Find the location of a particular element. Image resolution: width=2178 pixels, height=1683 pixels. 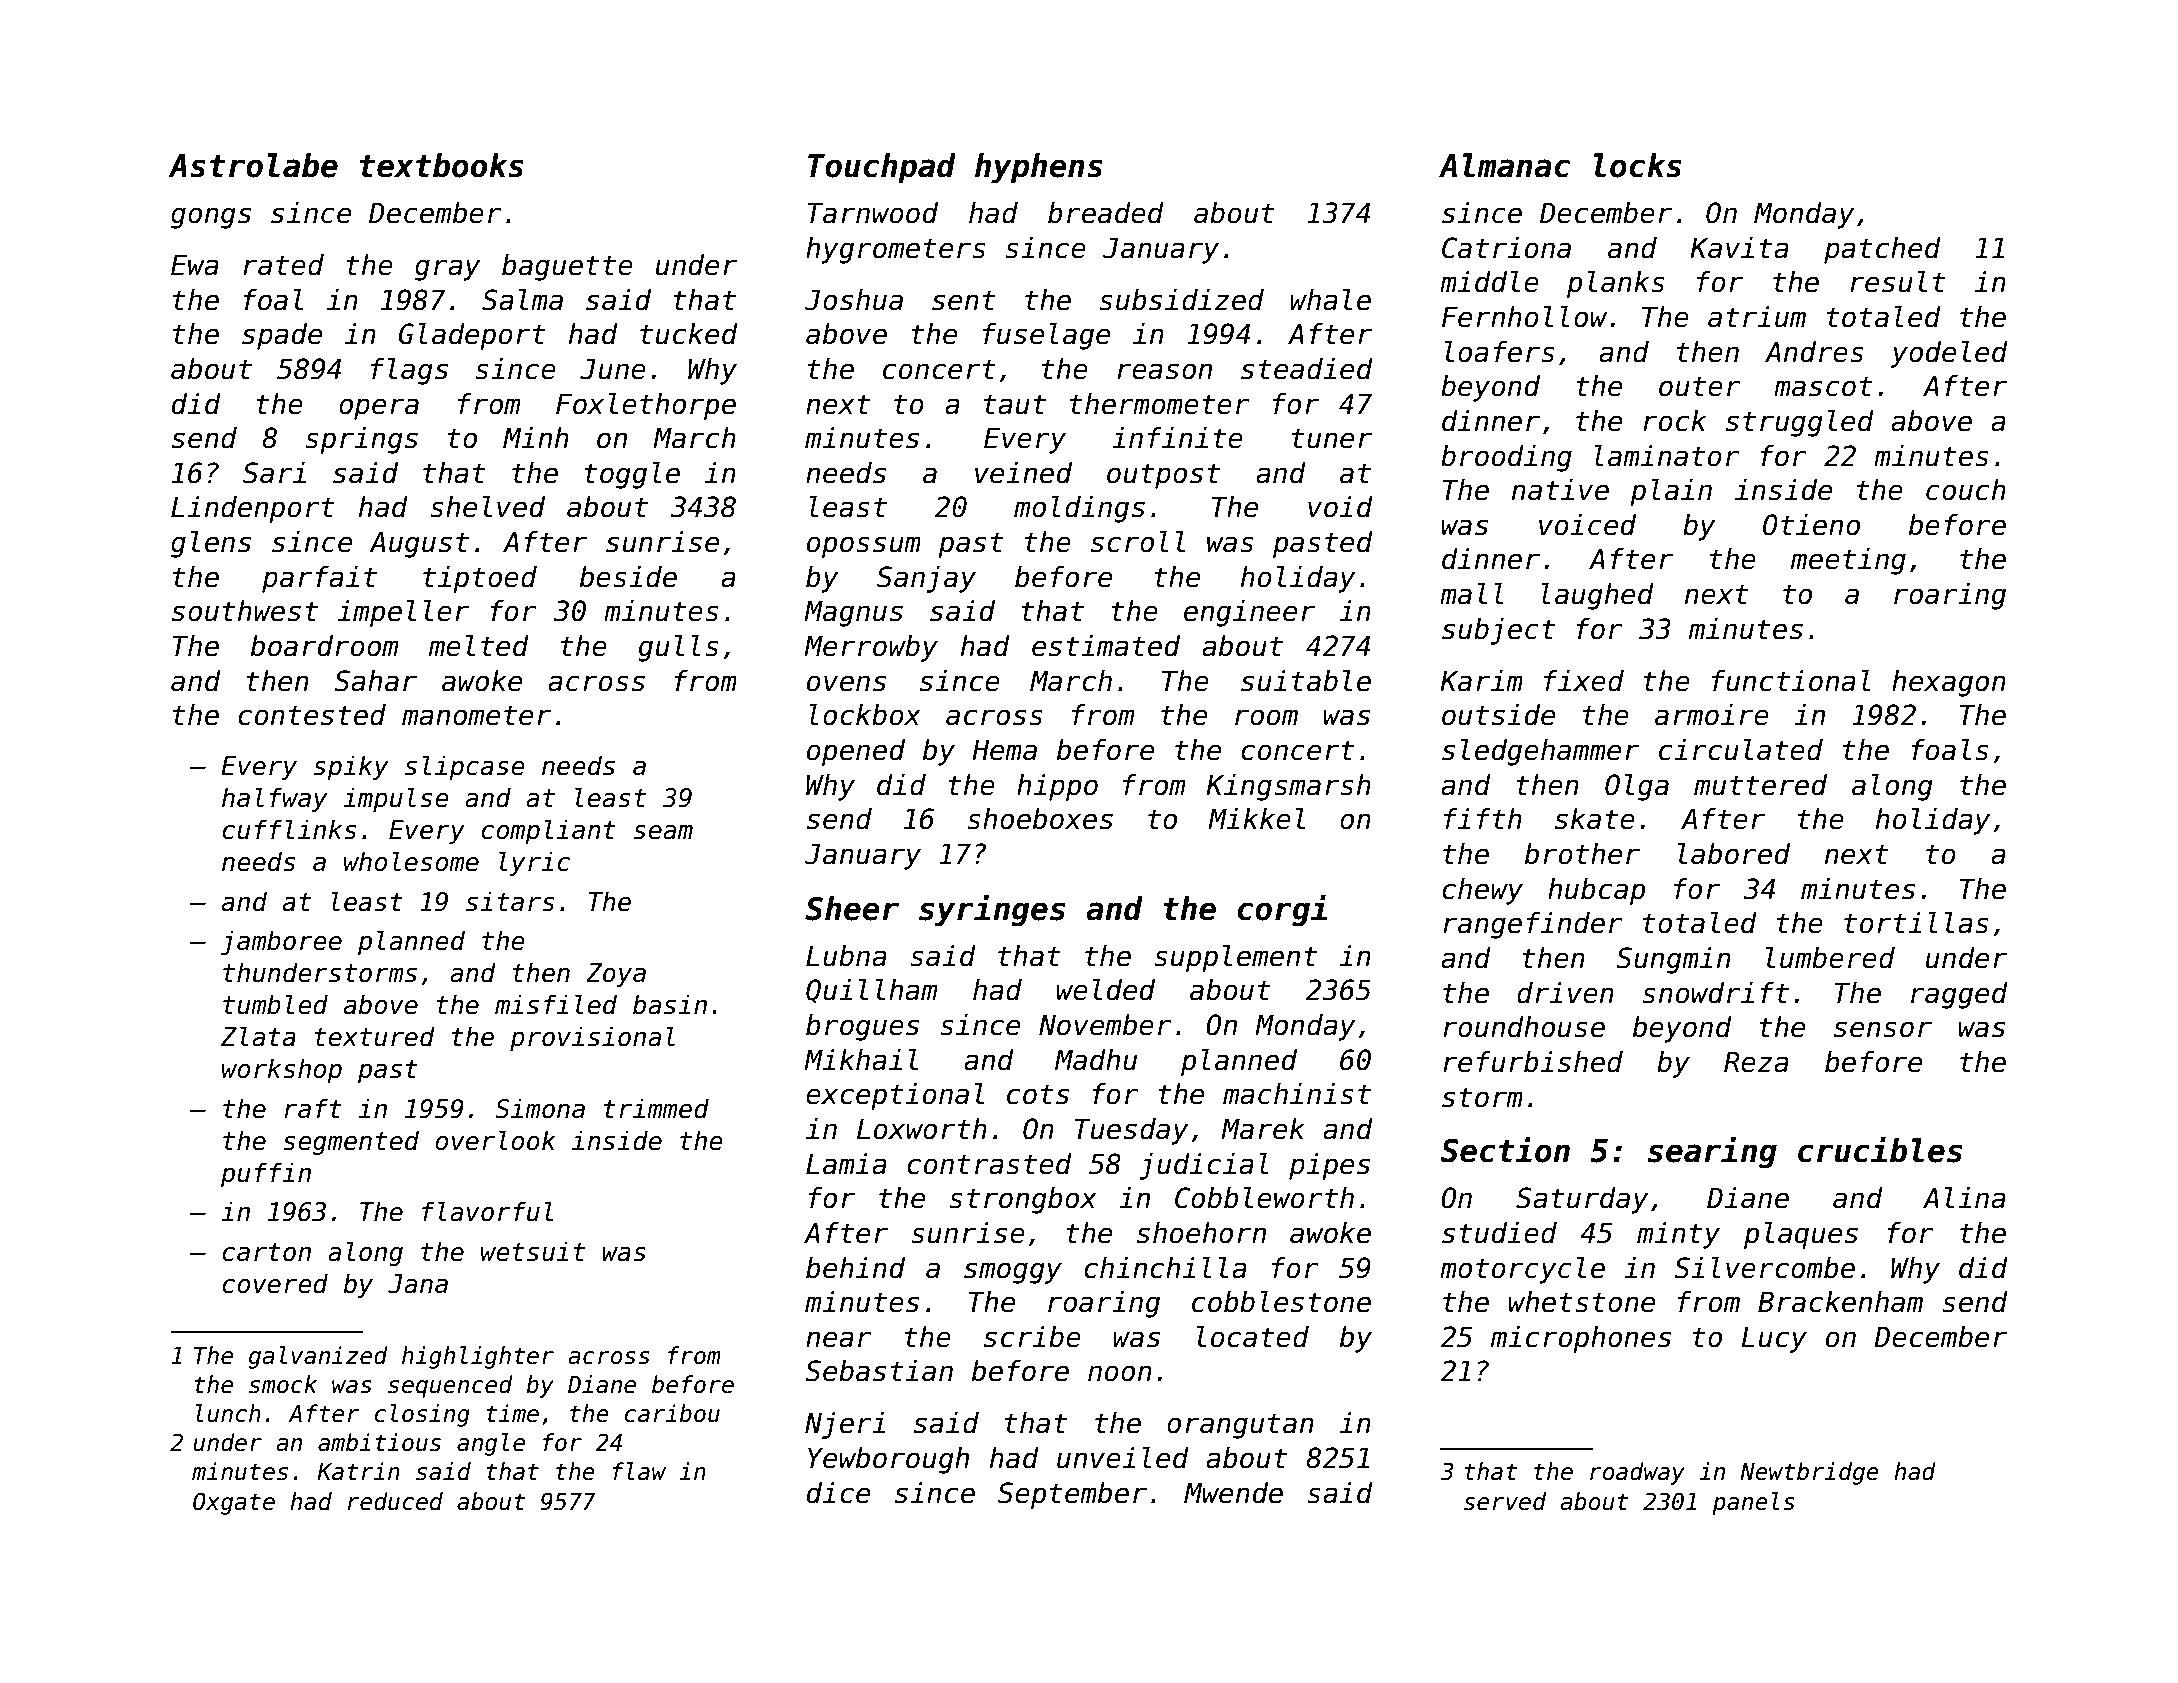

Astrolabe is located at coordinates (253, 165).
